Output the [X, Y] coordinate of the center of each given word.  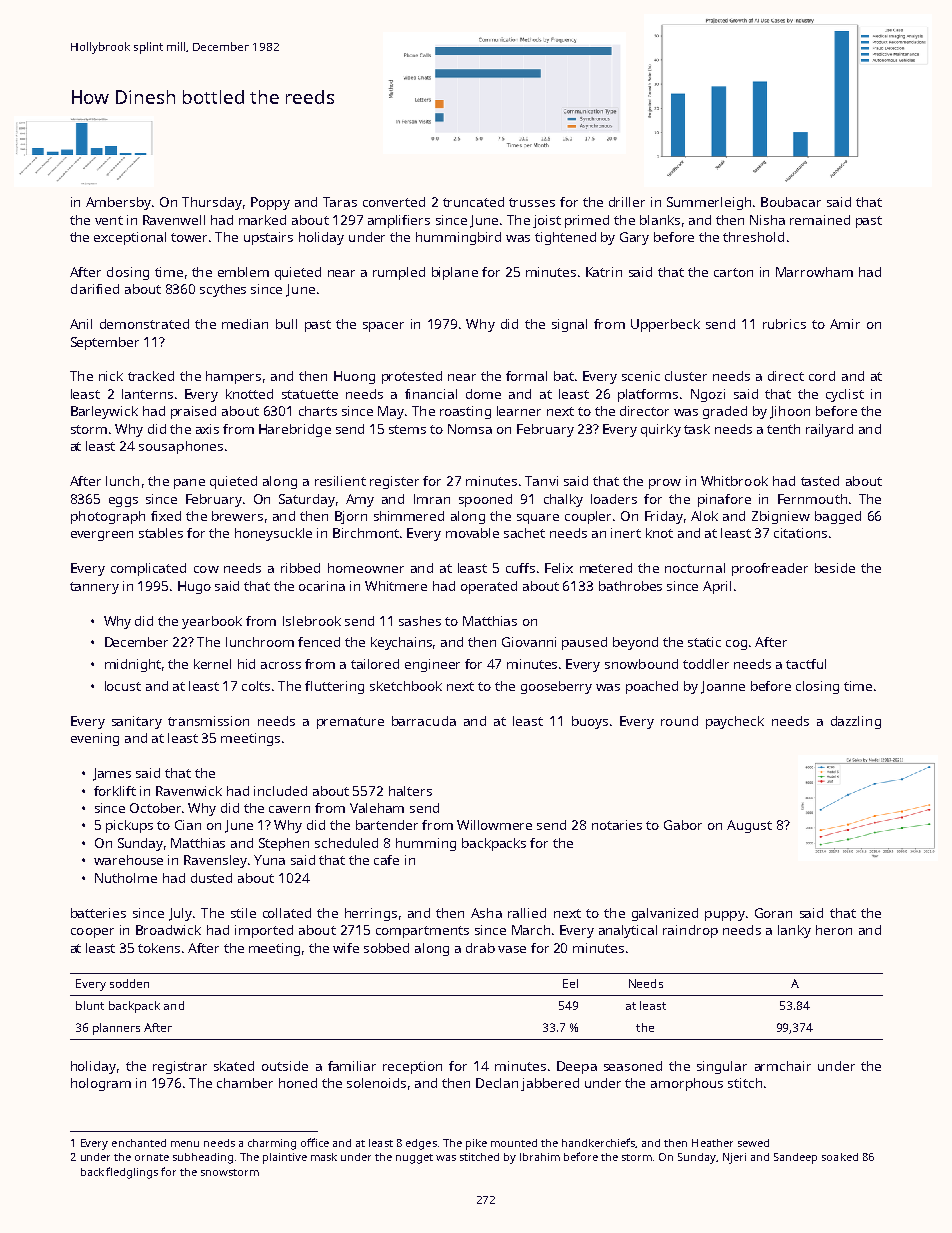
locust [123, 686]
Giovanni [529, 642]
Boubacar [791, 202]
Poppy [270, 203]
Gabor [683, 825]
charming [272, 1144]
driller [627, 202]
